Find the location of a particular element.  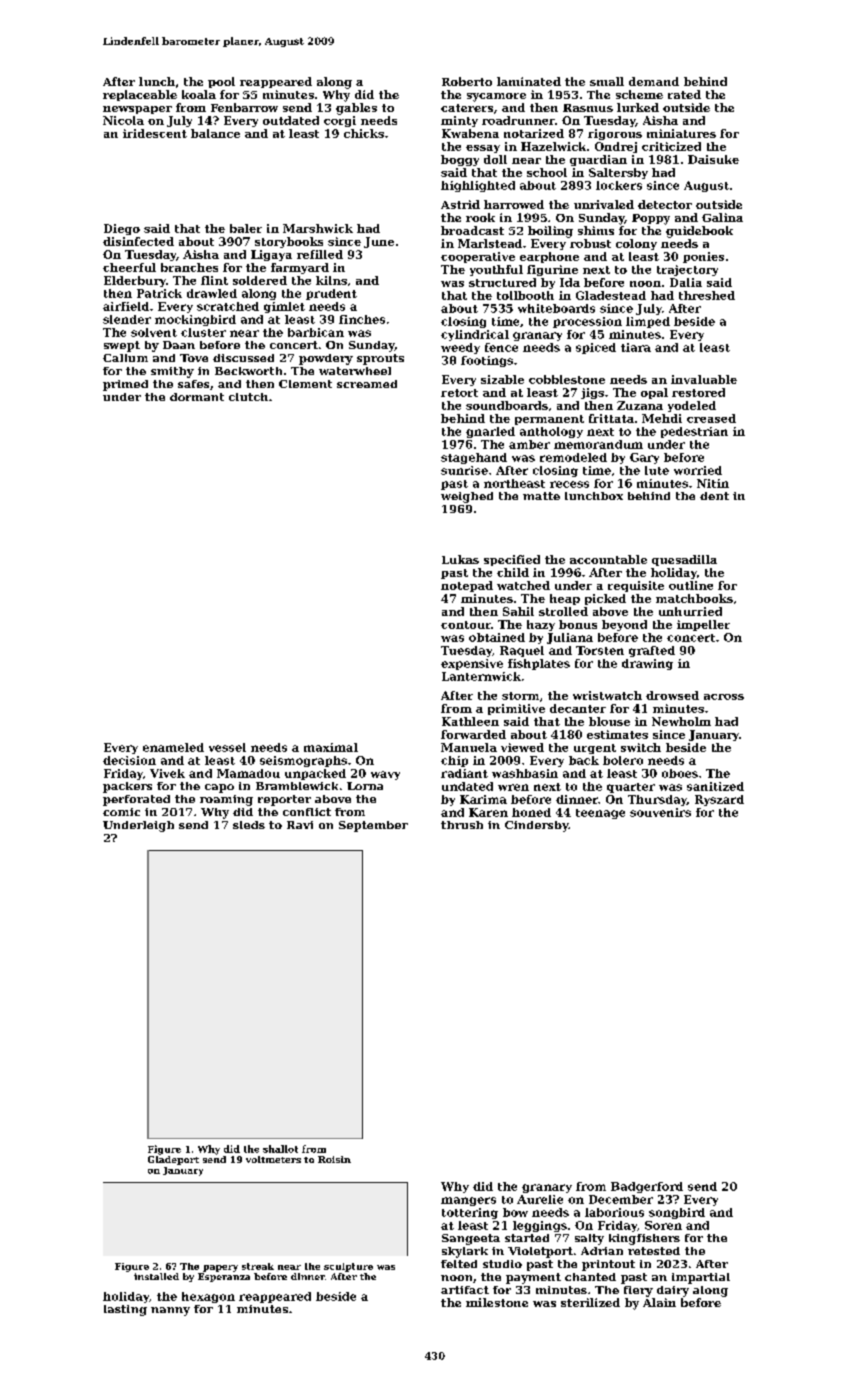

streak is located at coordinates (258, 1266).
